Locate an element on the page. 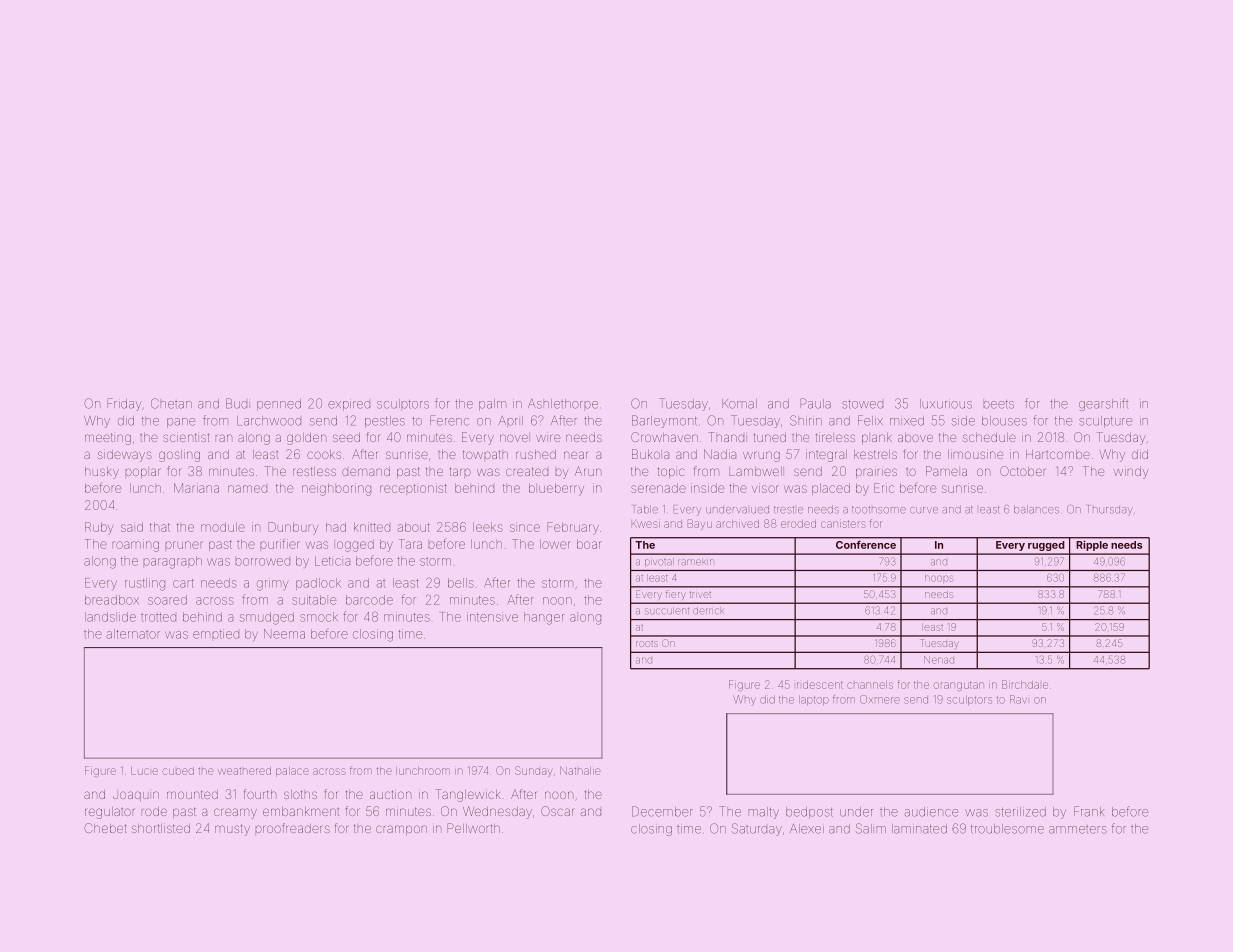 This document has height=952, width=1233. roots is located at coordinates (646, 644).
